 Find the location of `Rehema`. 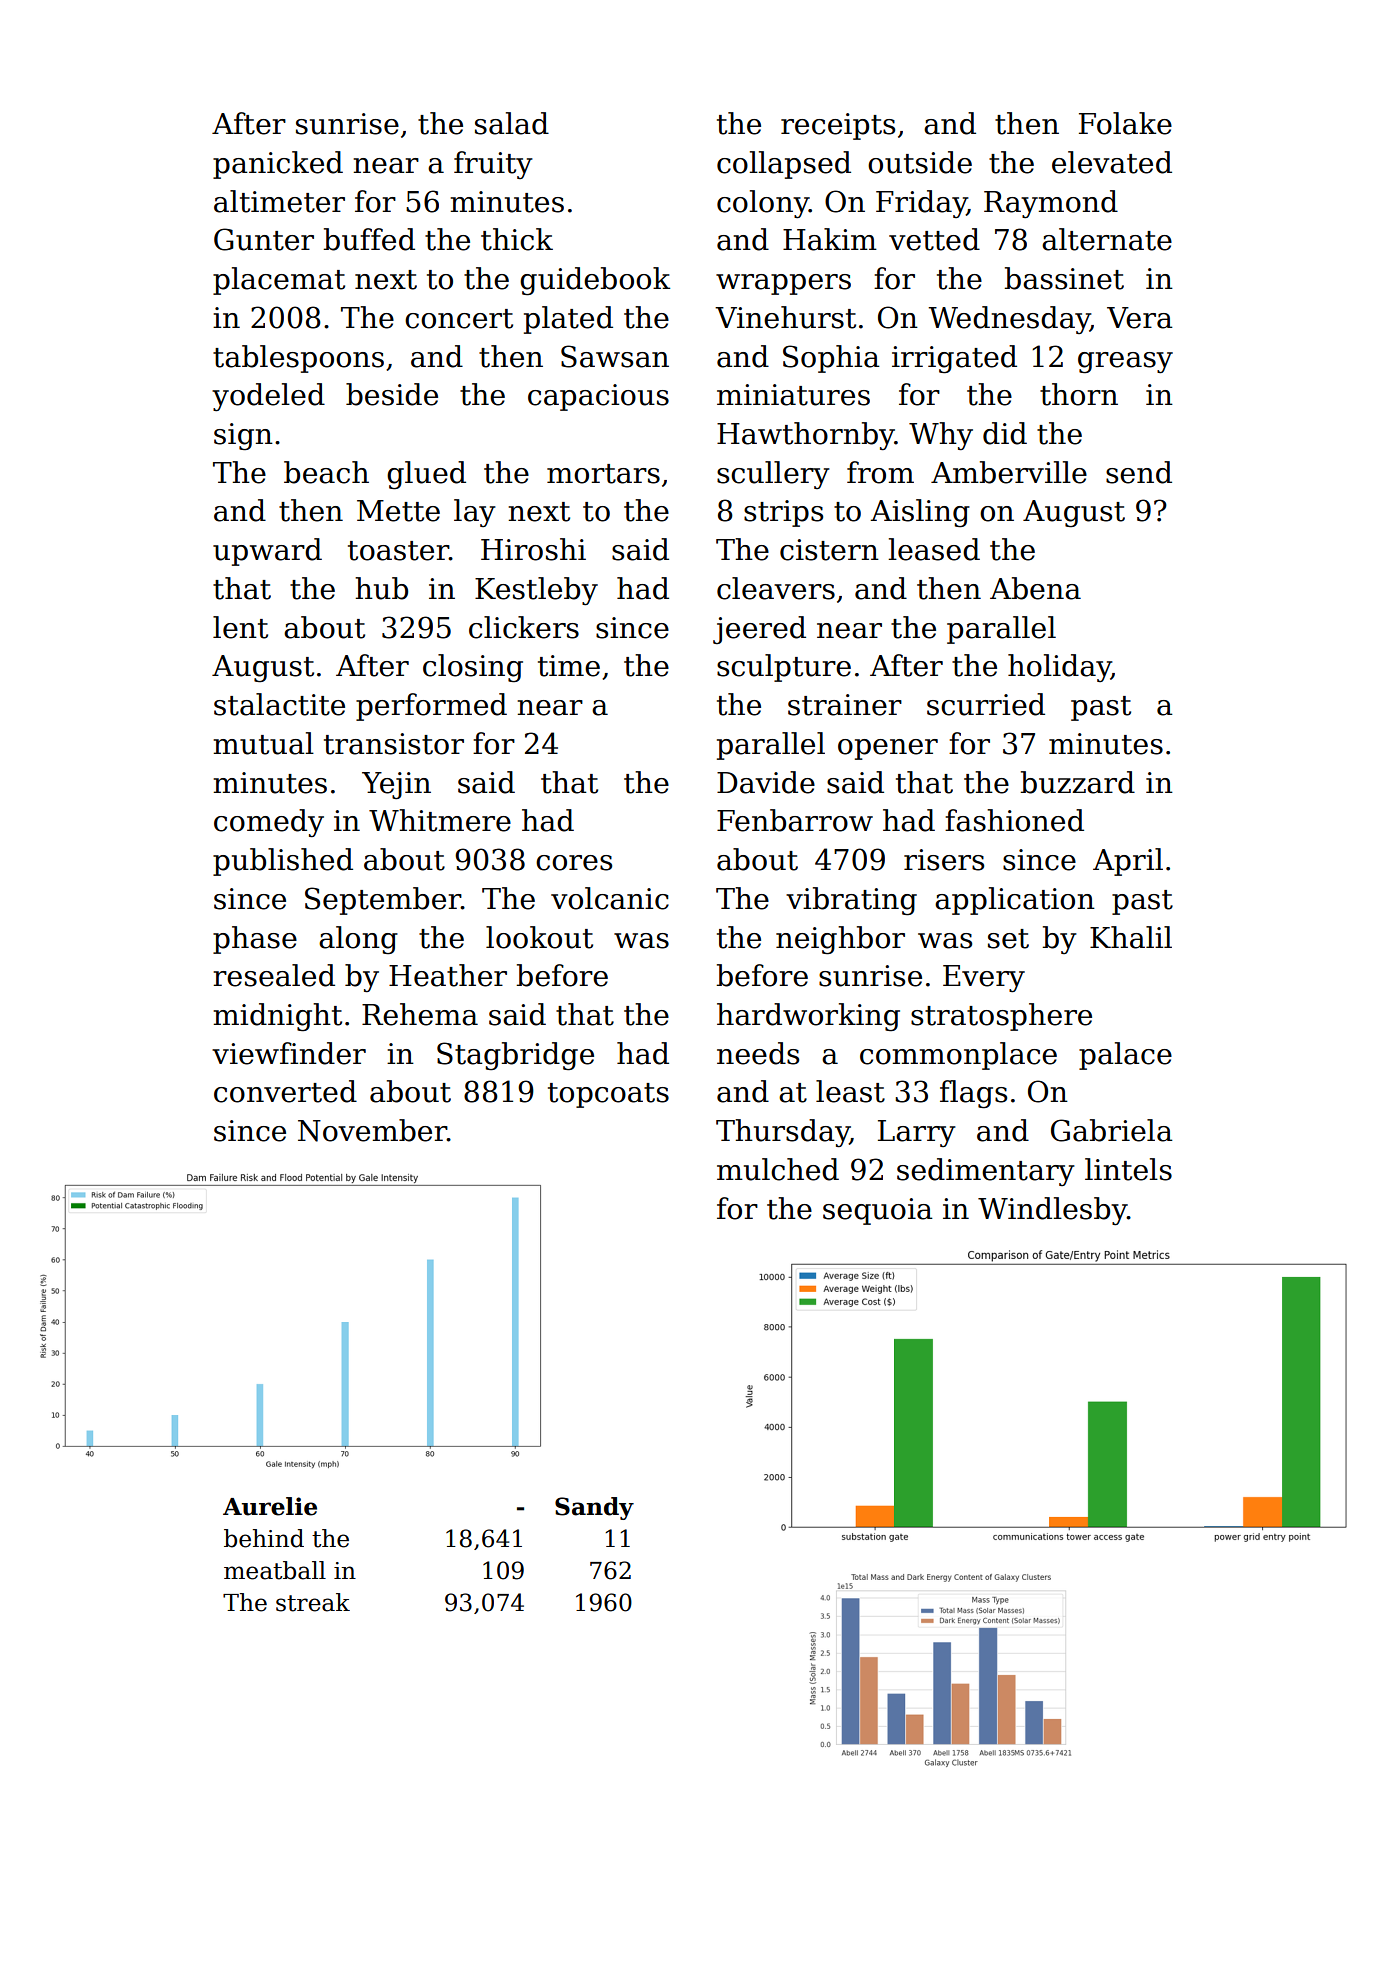

Rehema is located at coordinates (420, 1014).
